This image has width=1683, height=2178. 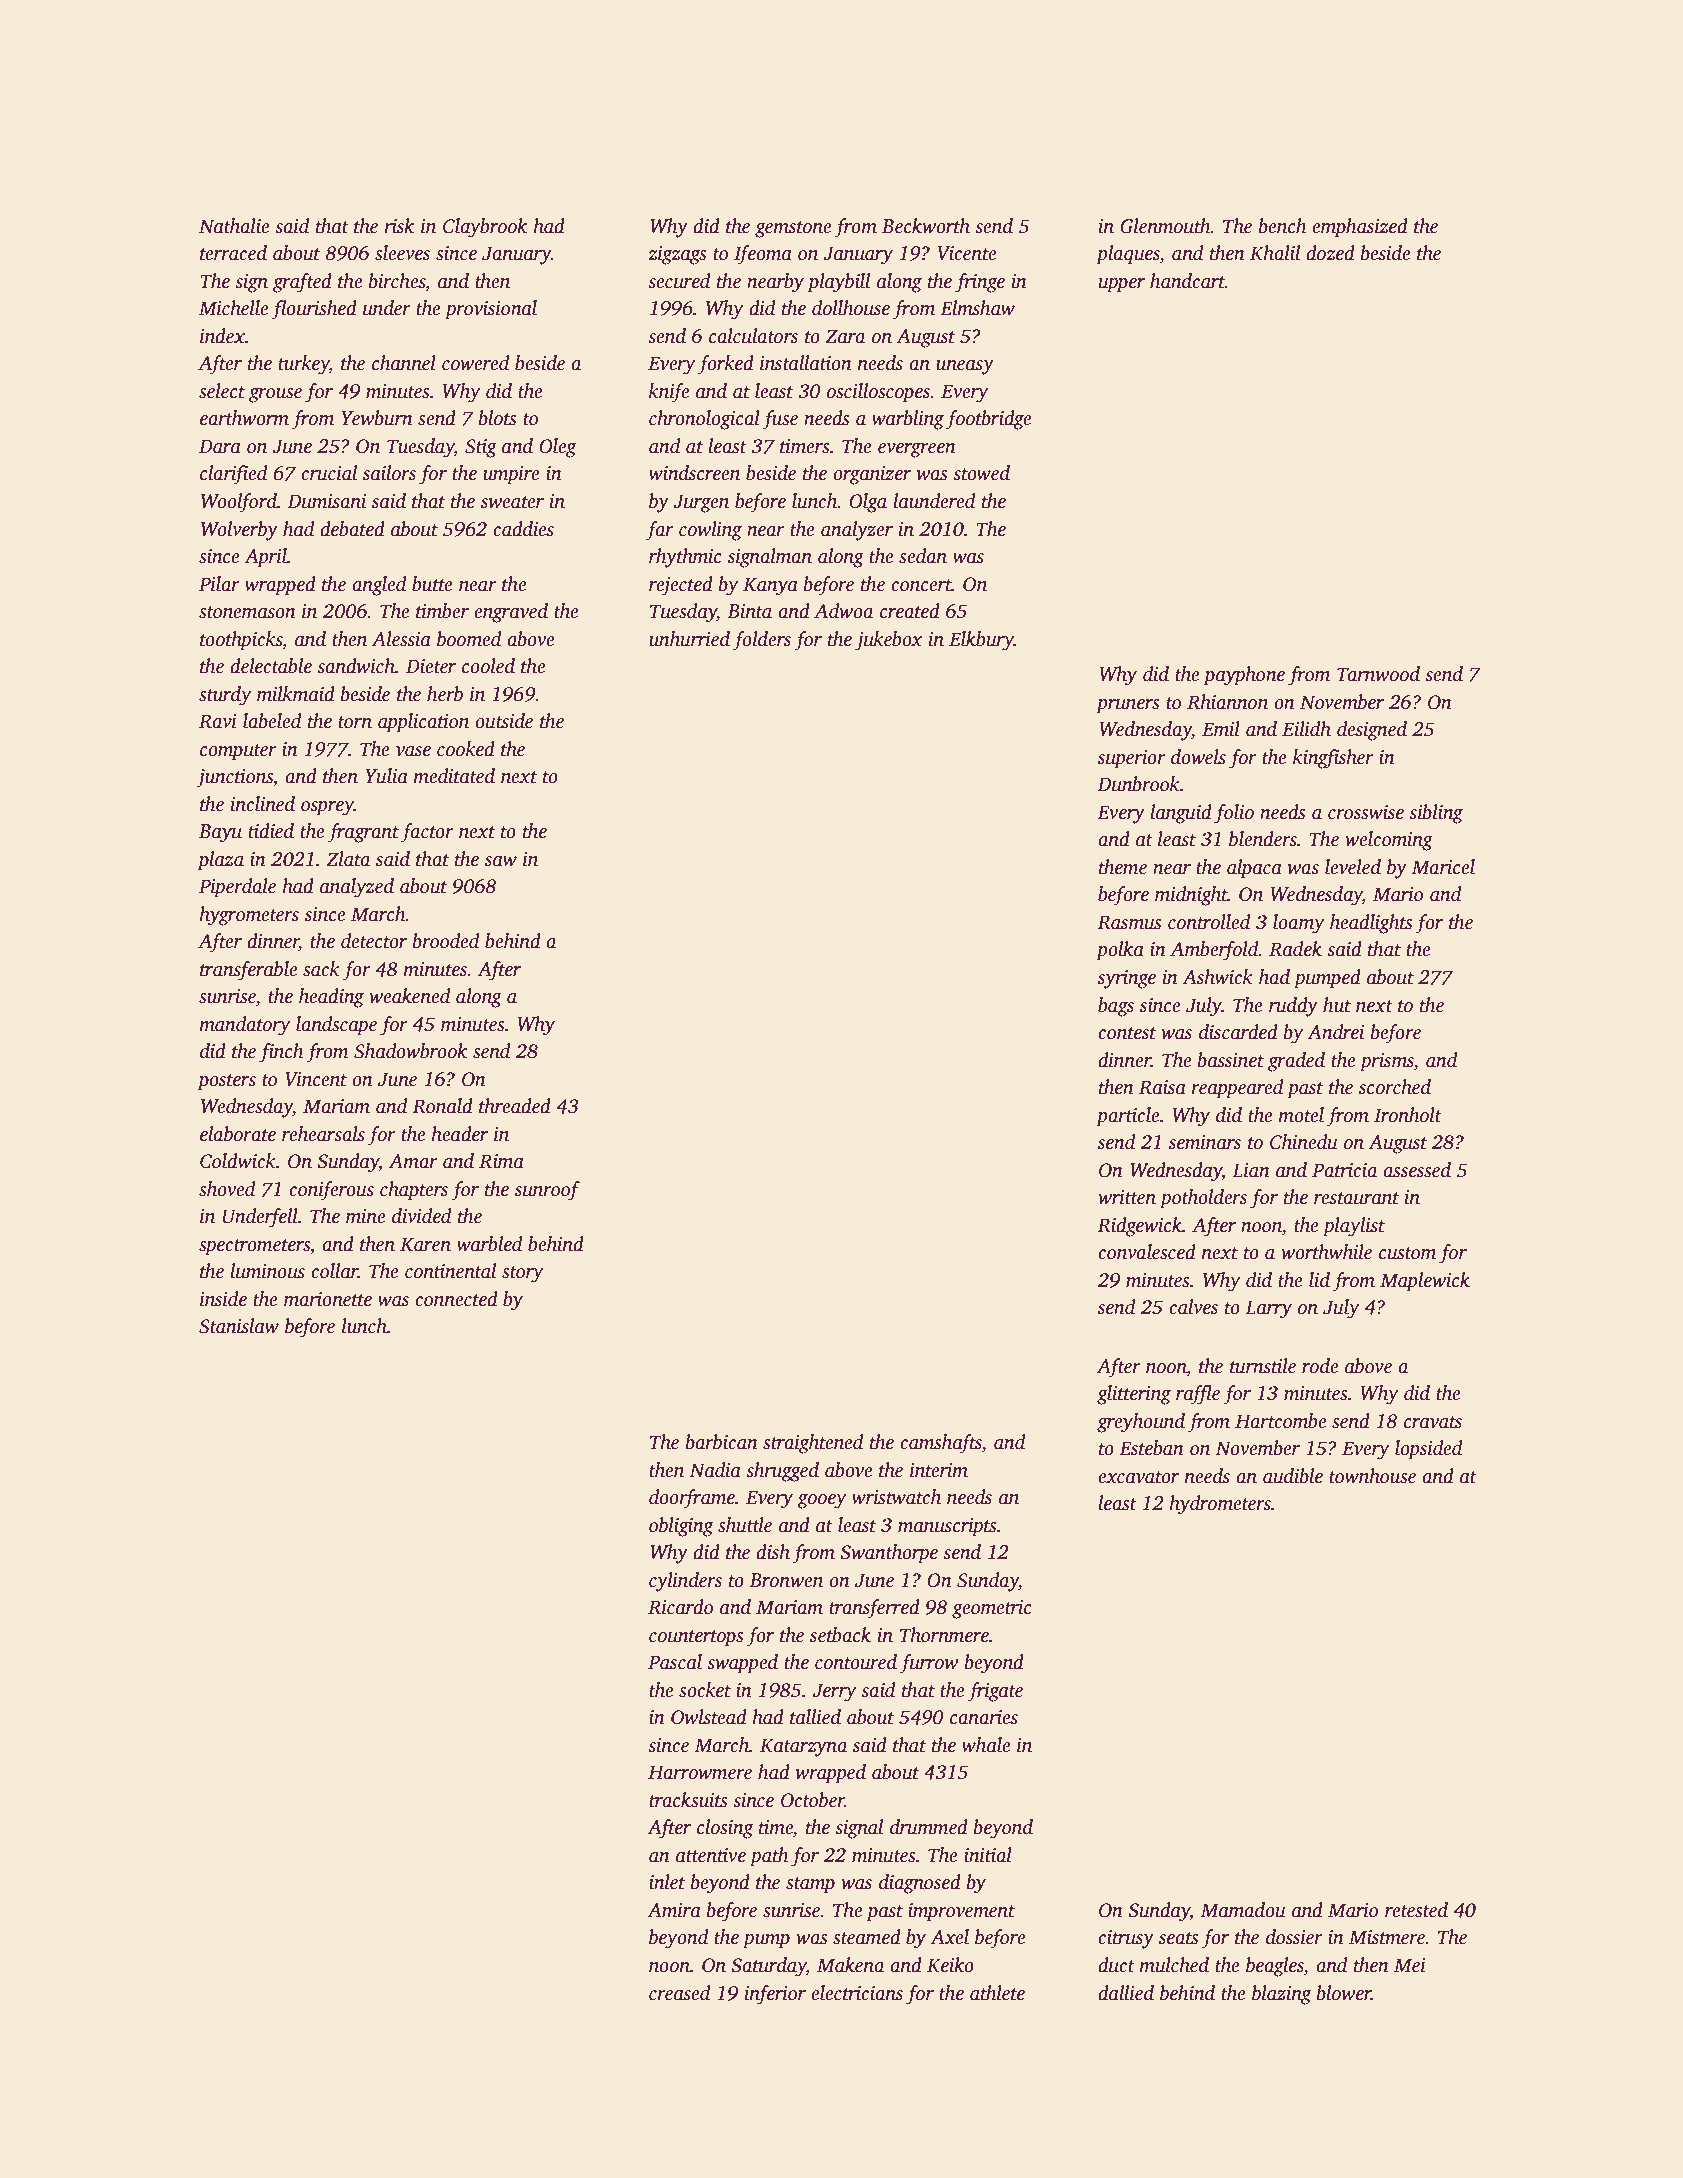 I want to click on wristwatch, so click(x=896, y=1497).
